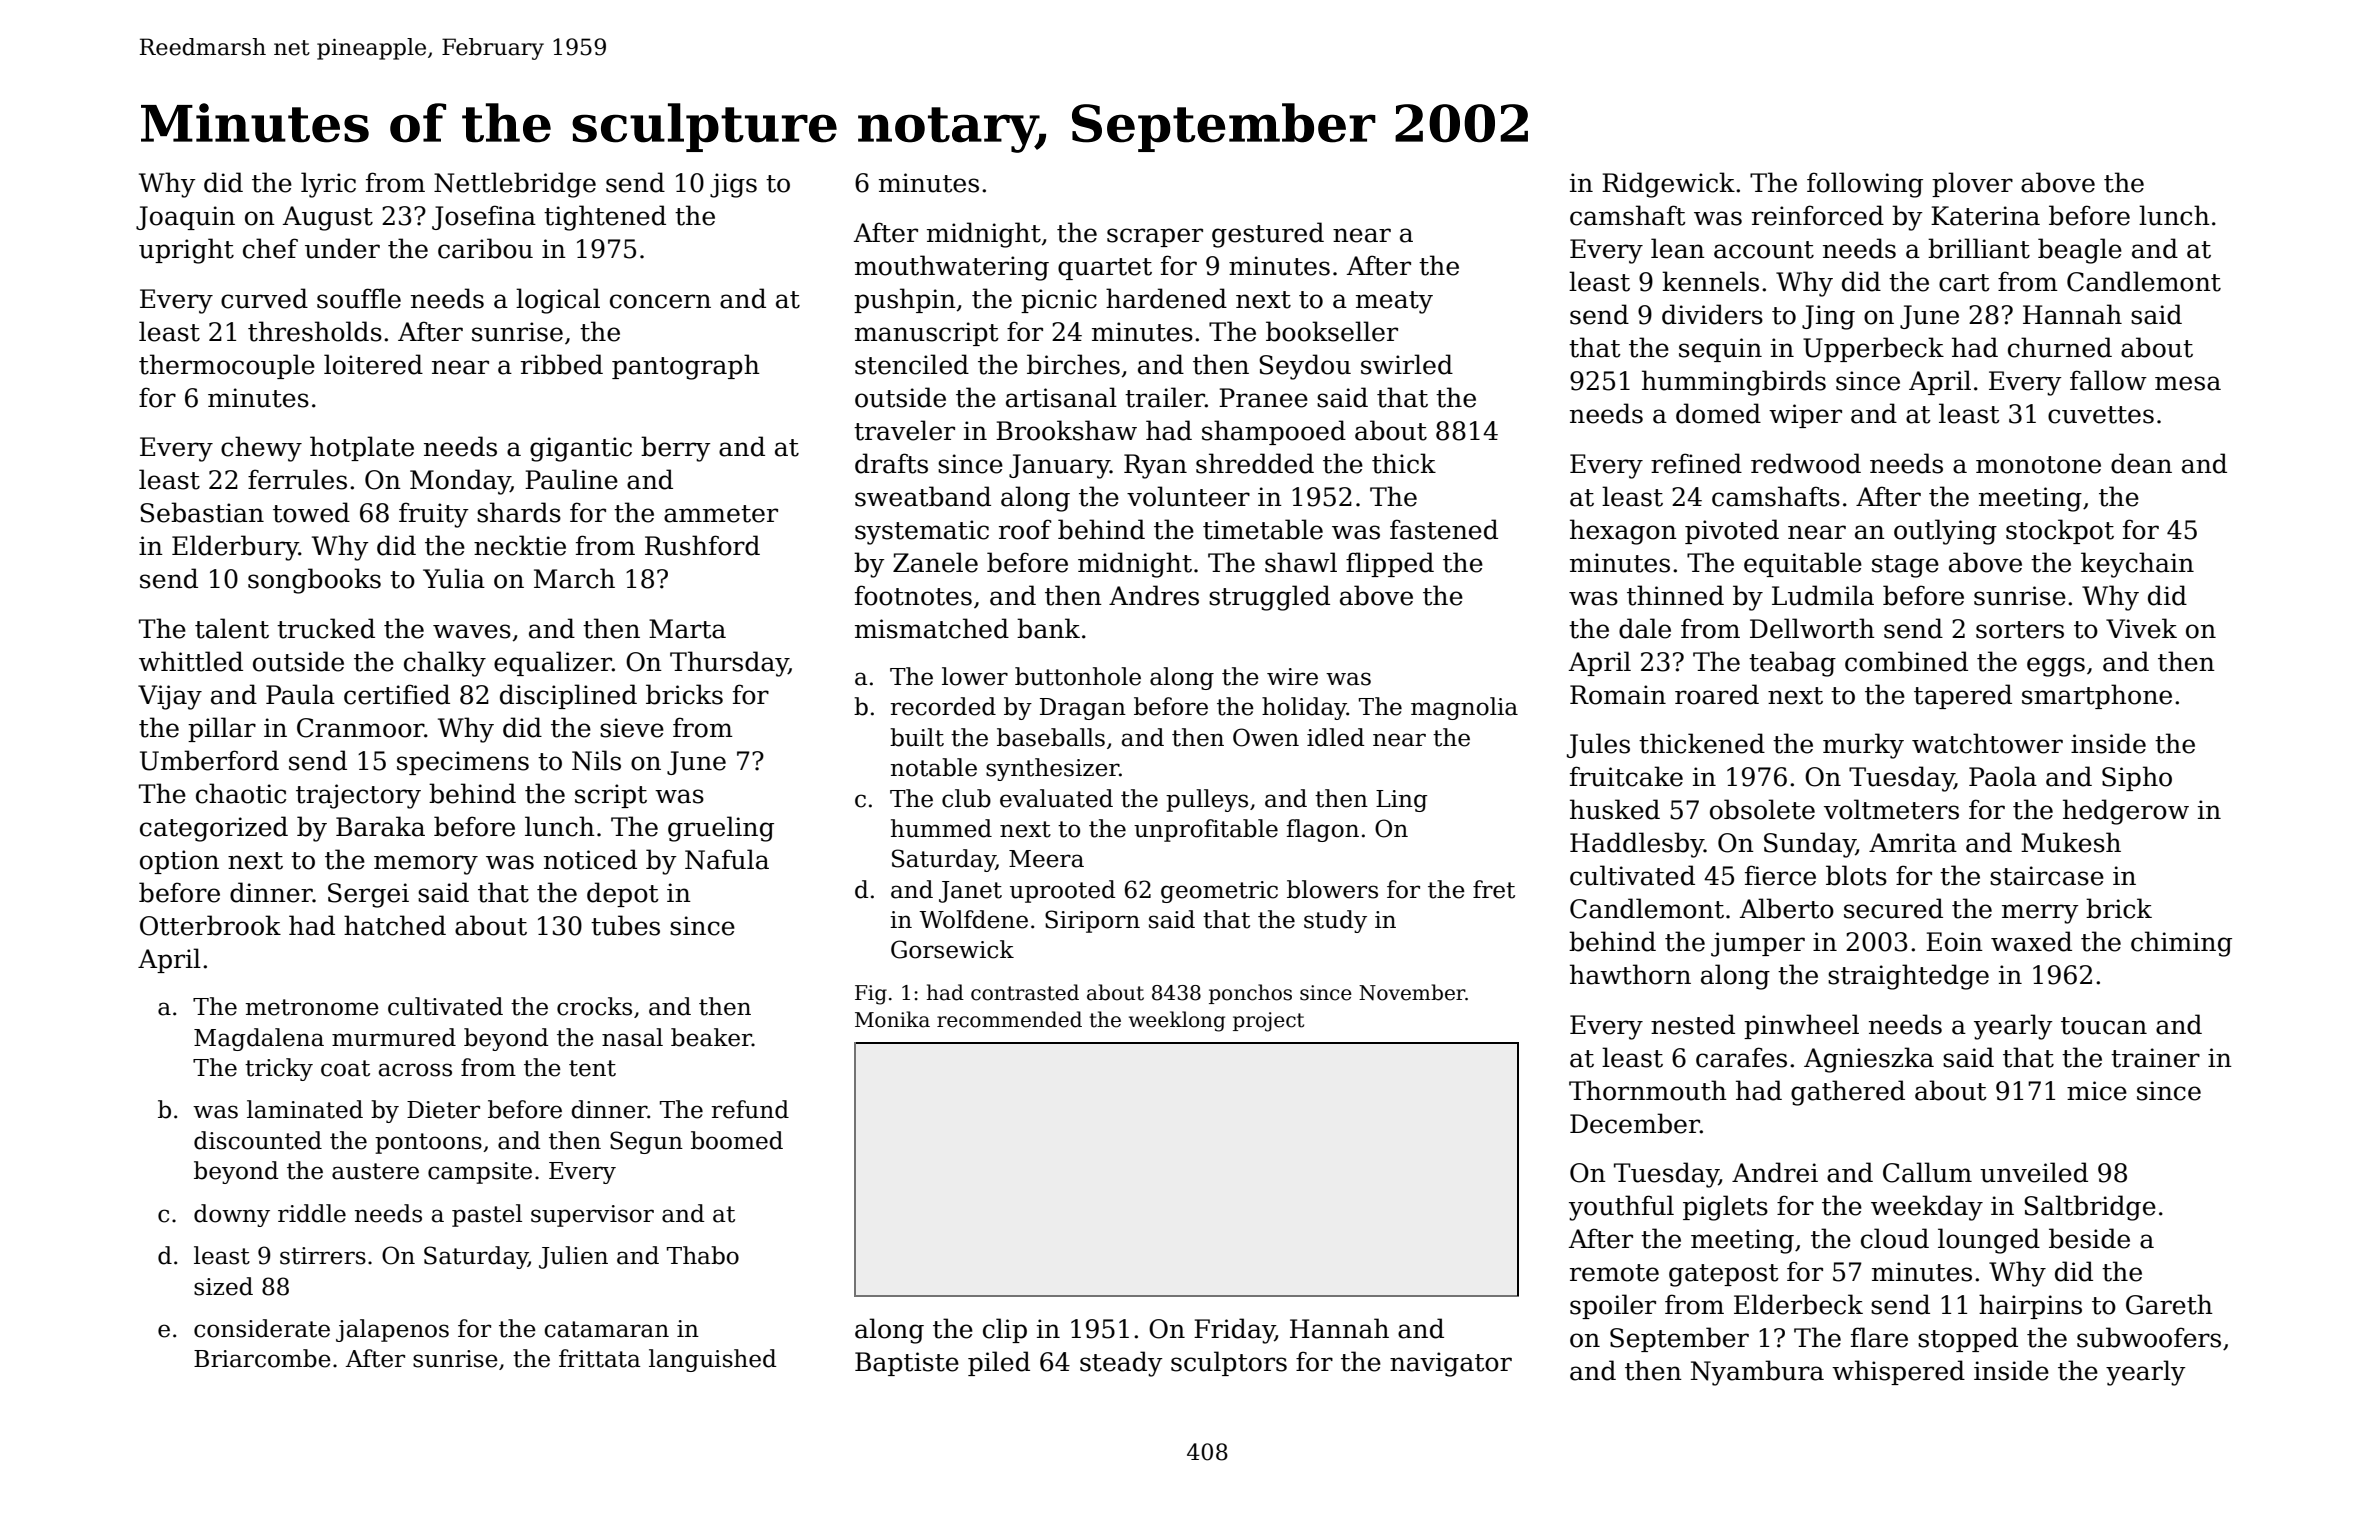 This screenshot has height=1535, width=2373. Describe the element at coordinates (596, 760) in the screenshot. I see `Nils` at that location.
